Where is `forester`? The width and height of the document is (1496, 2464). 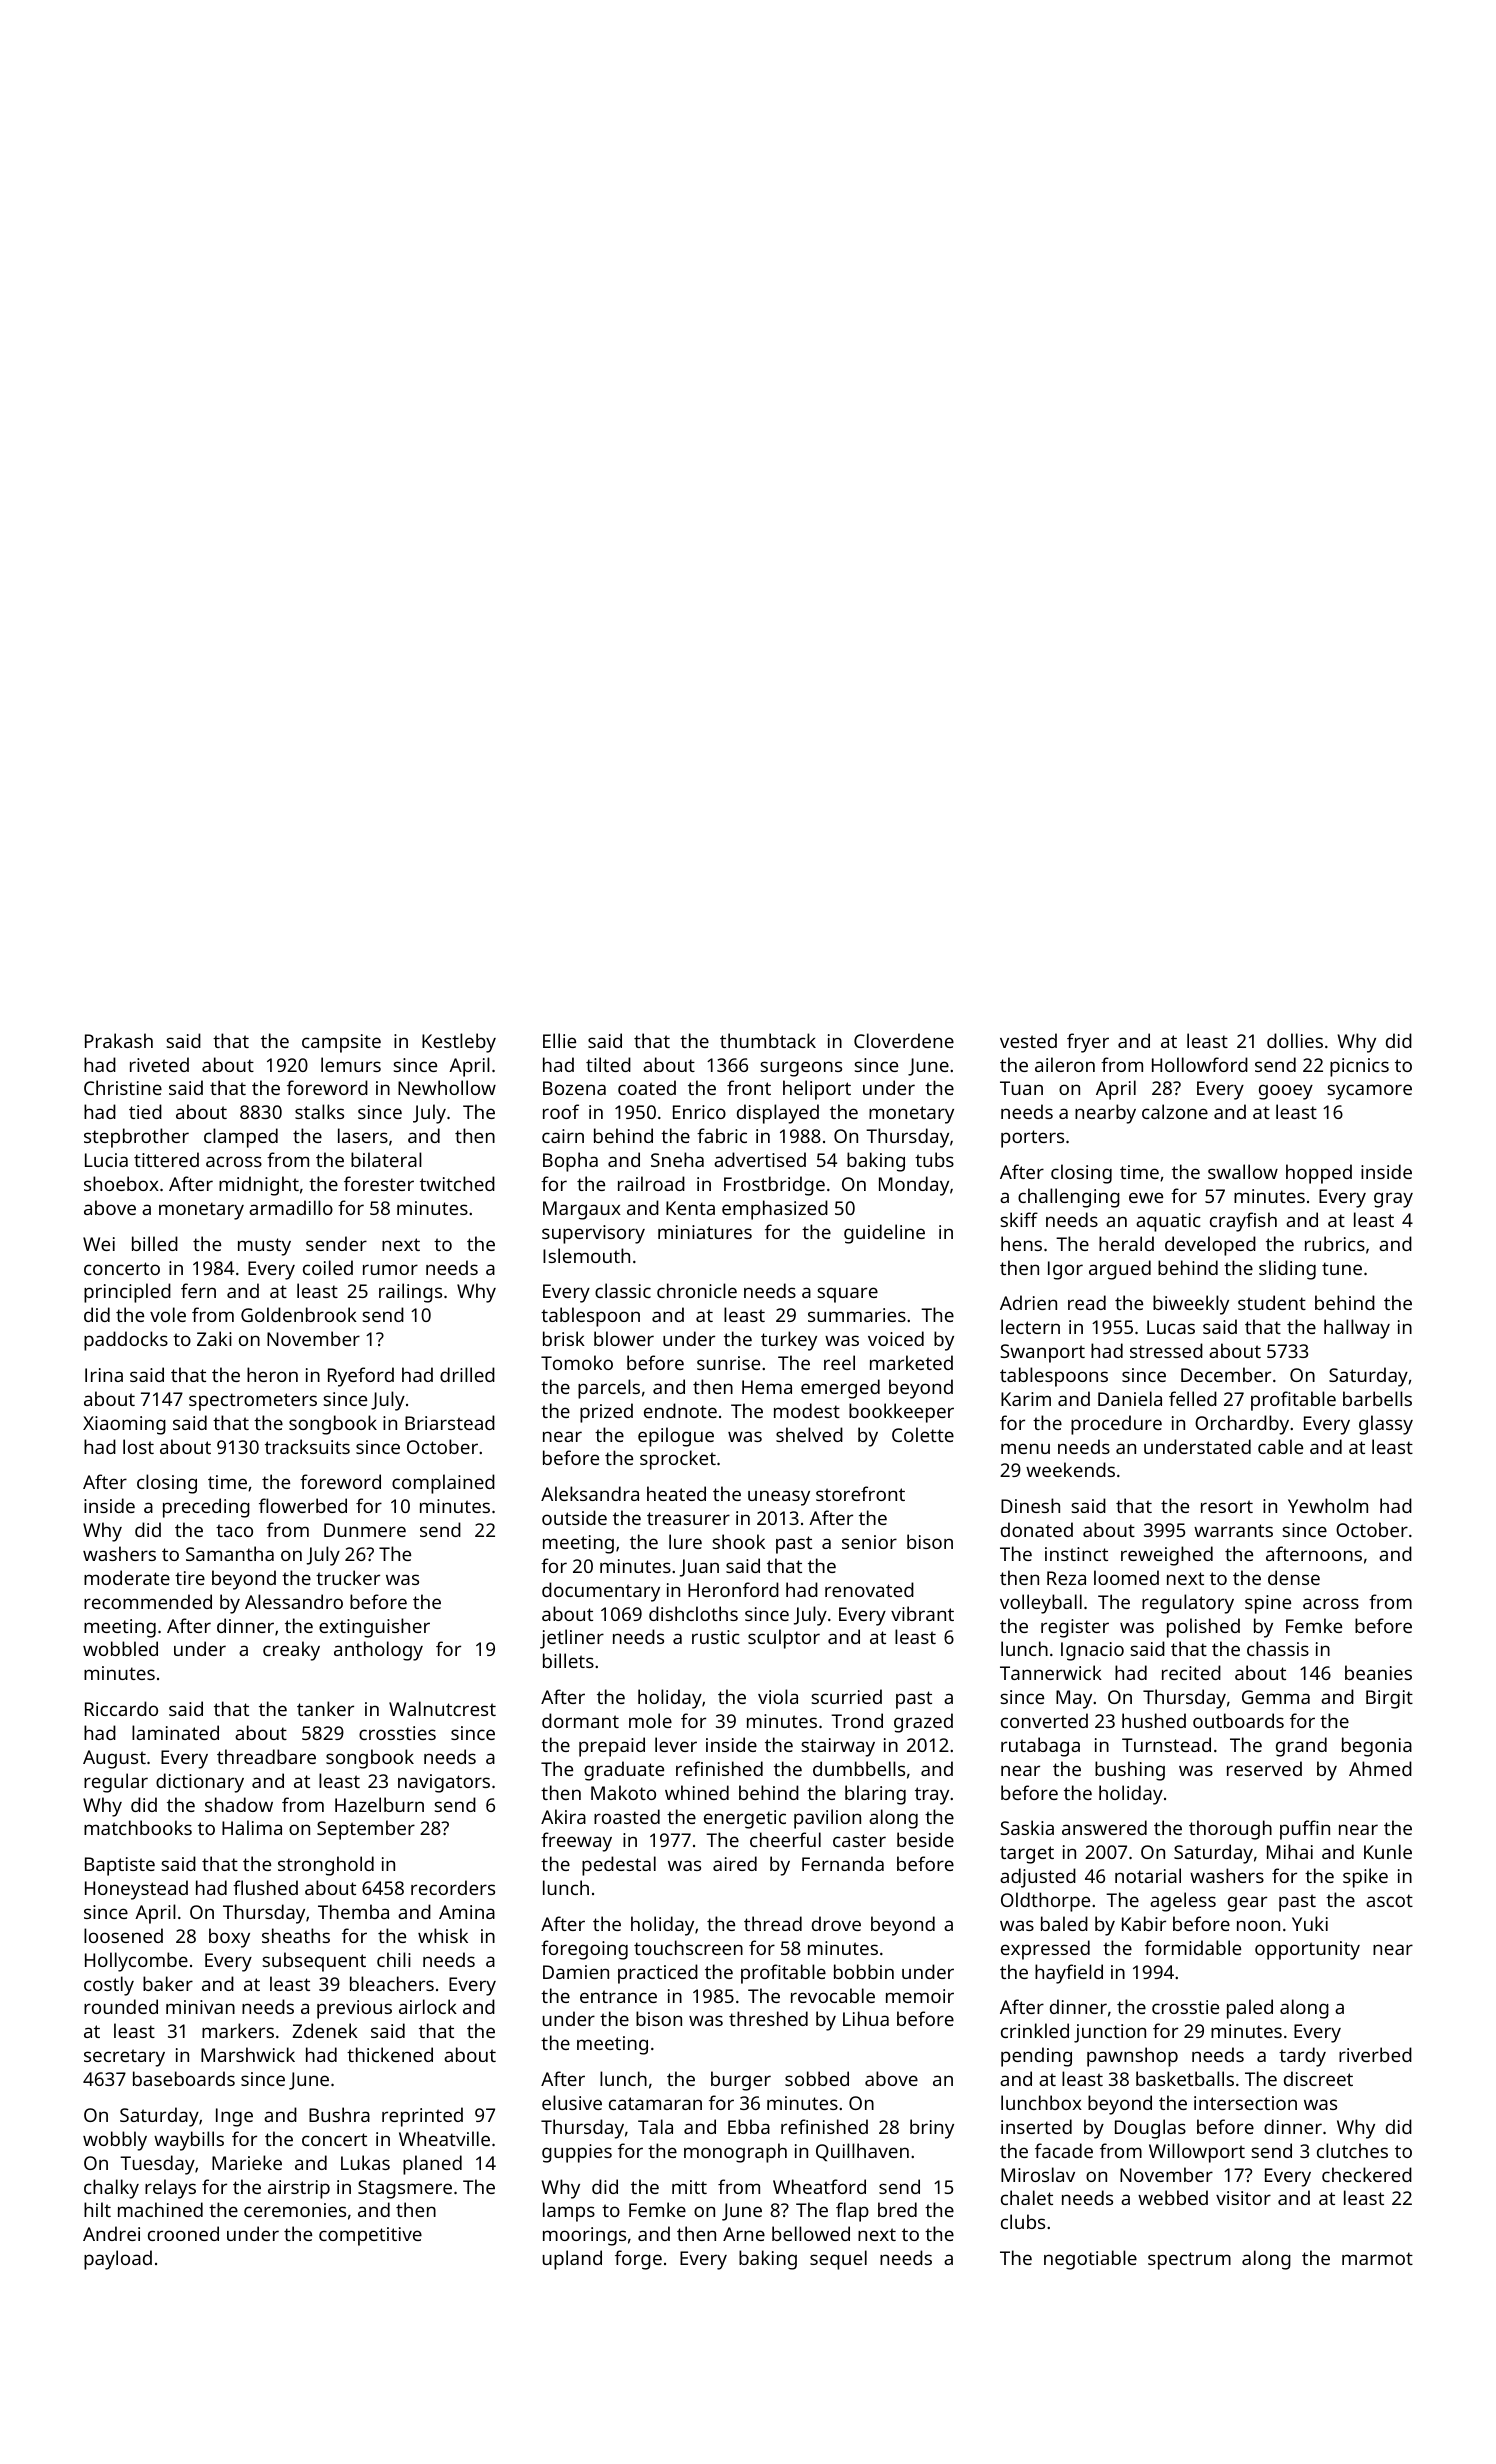
forester is located at coordinates (379, 1183).
